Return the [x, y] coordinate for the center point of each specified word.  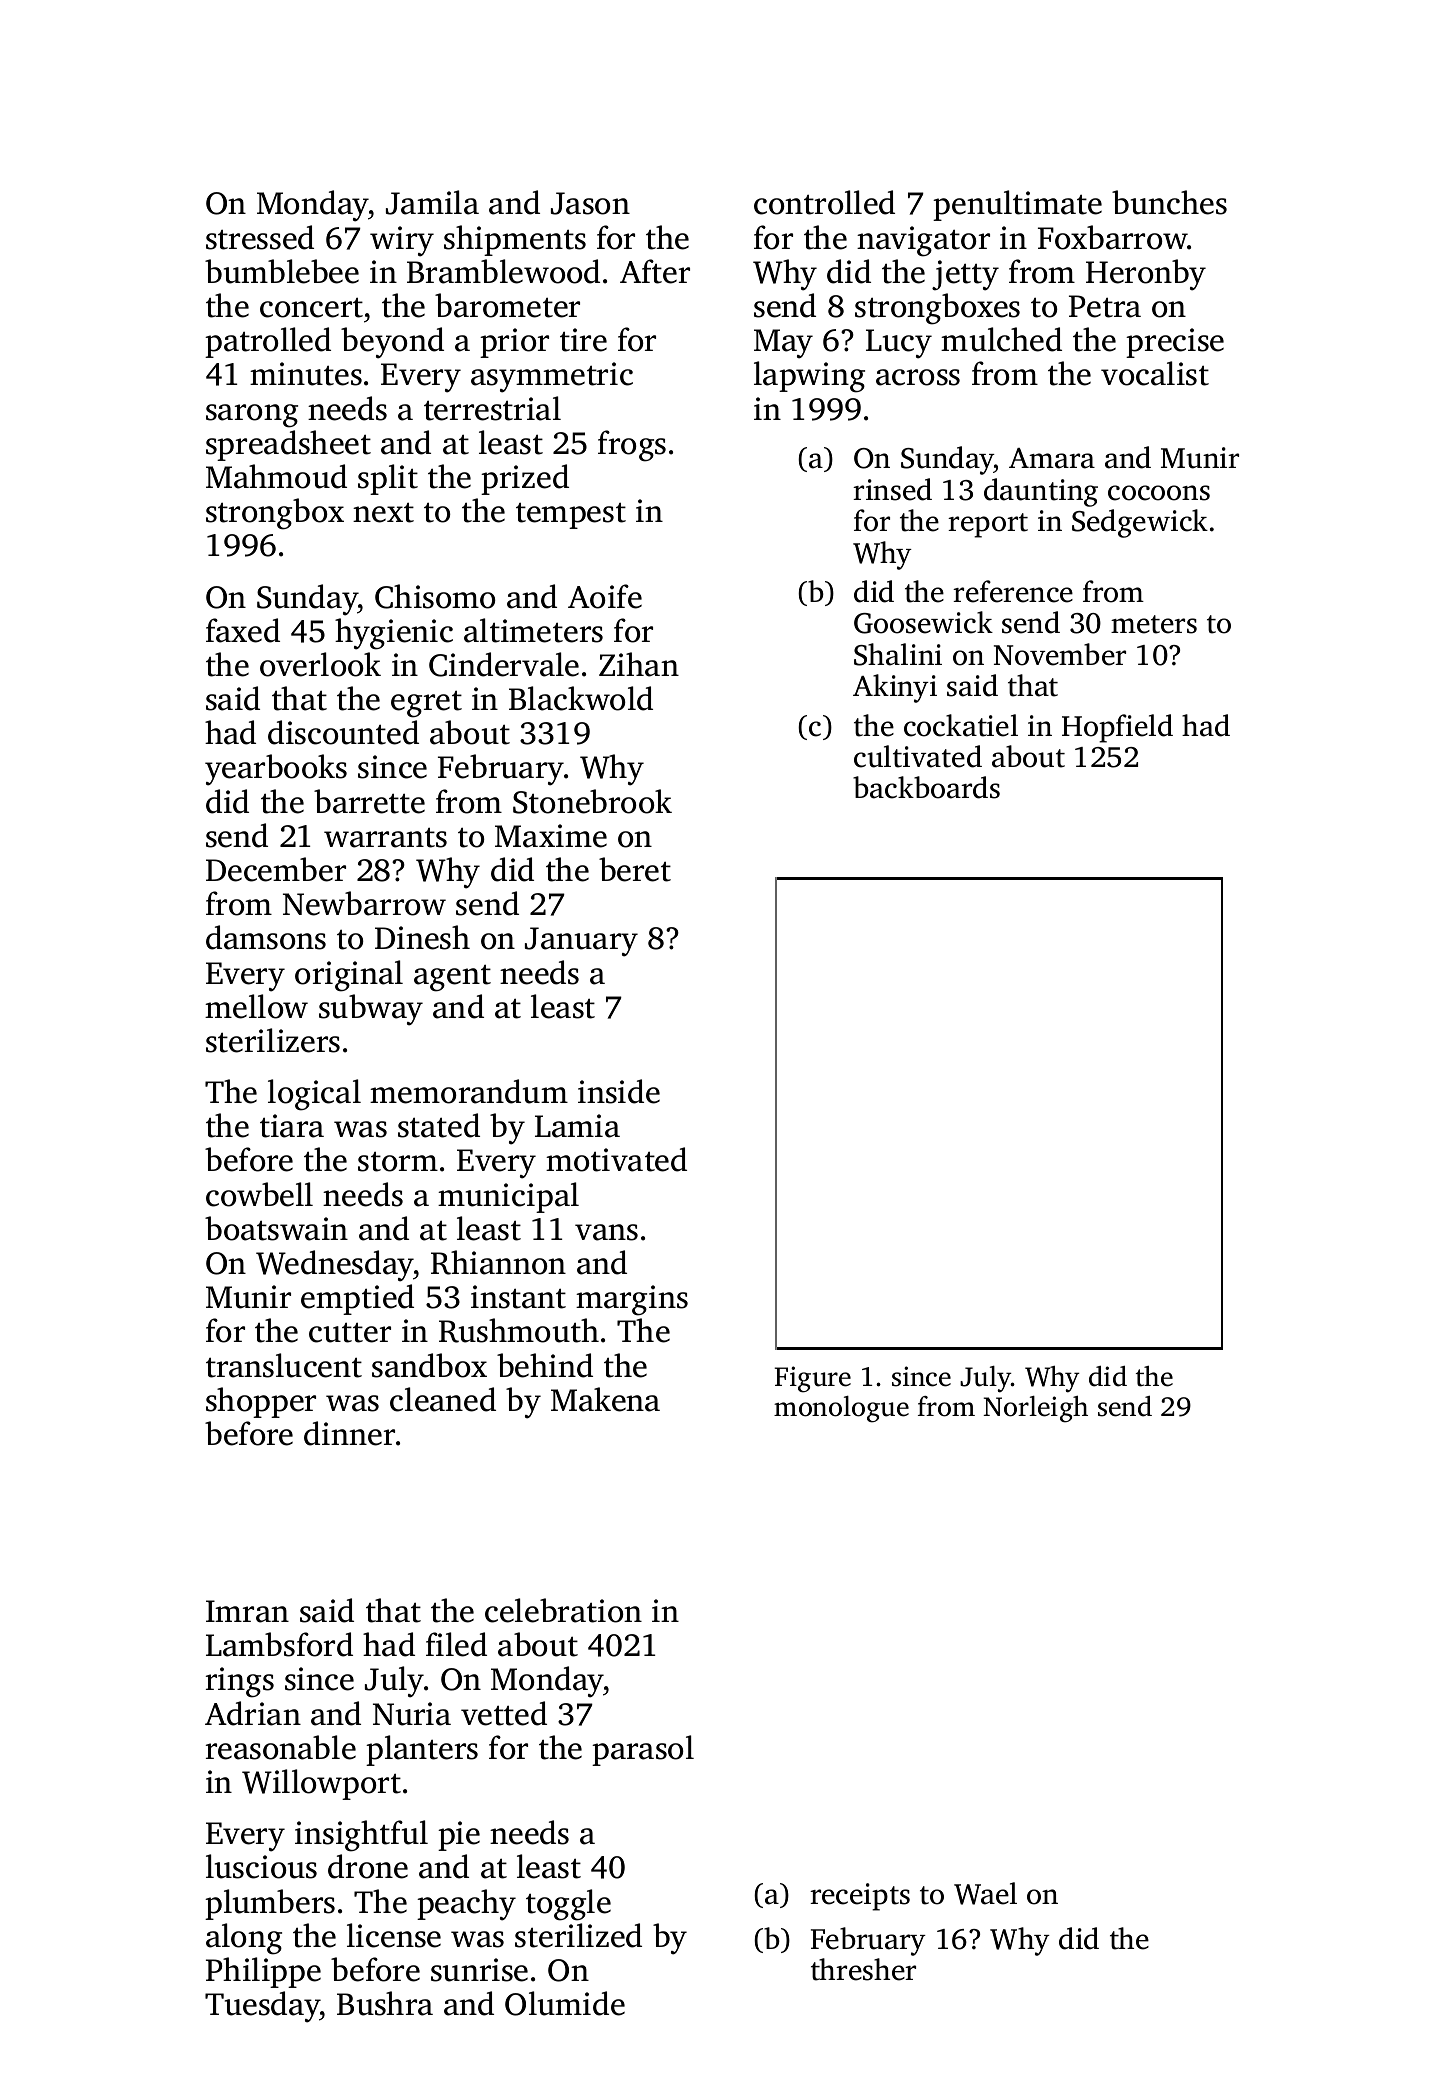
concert [311, 308]
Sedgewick [1140, 523]
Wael [985, 1893]
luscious [261, 1866]
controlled [824, 202]
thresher [863, 1969]
